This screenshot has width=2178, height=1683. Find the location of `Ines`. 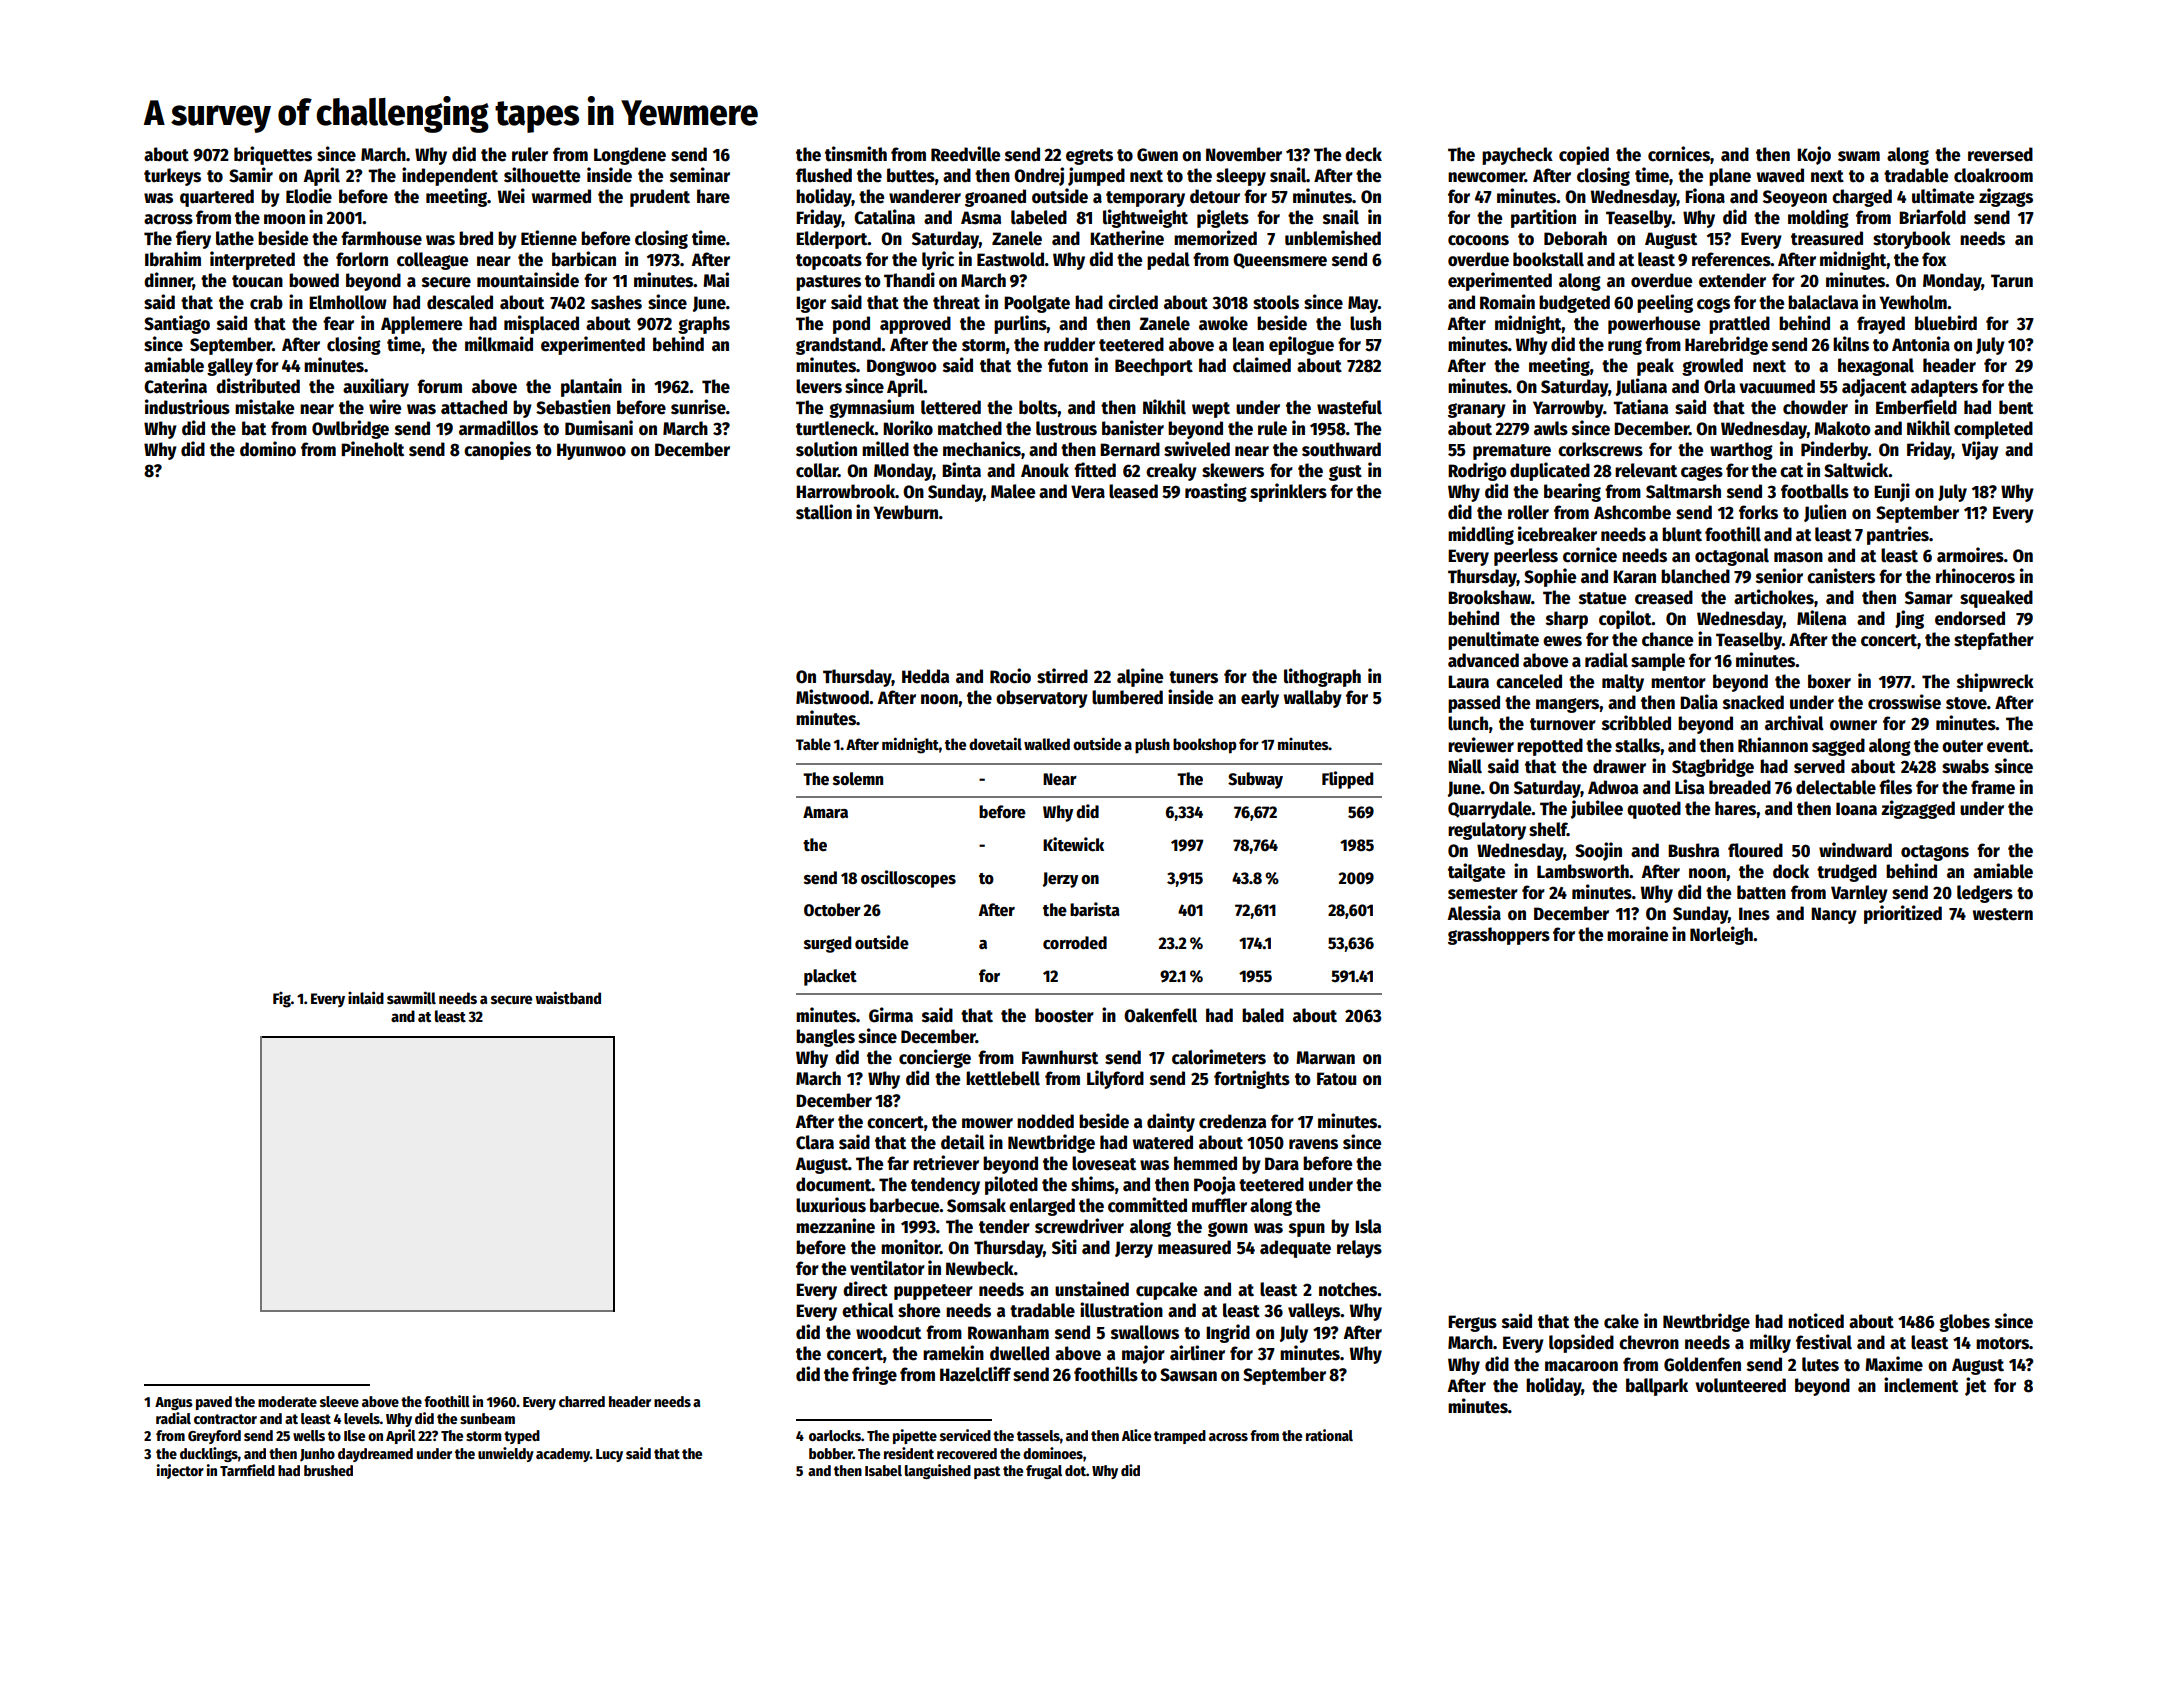

Ines is located at coordinates (1754, 914).
